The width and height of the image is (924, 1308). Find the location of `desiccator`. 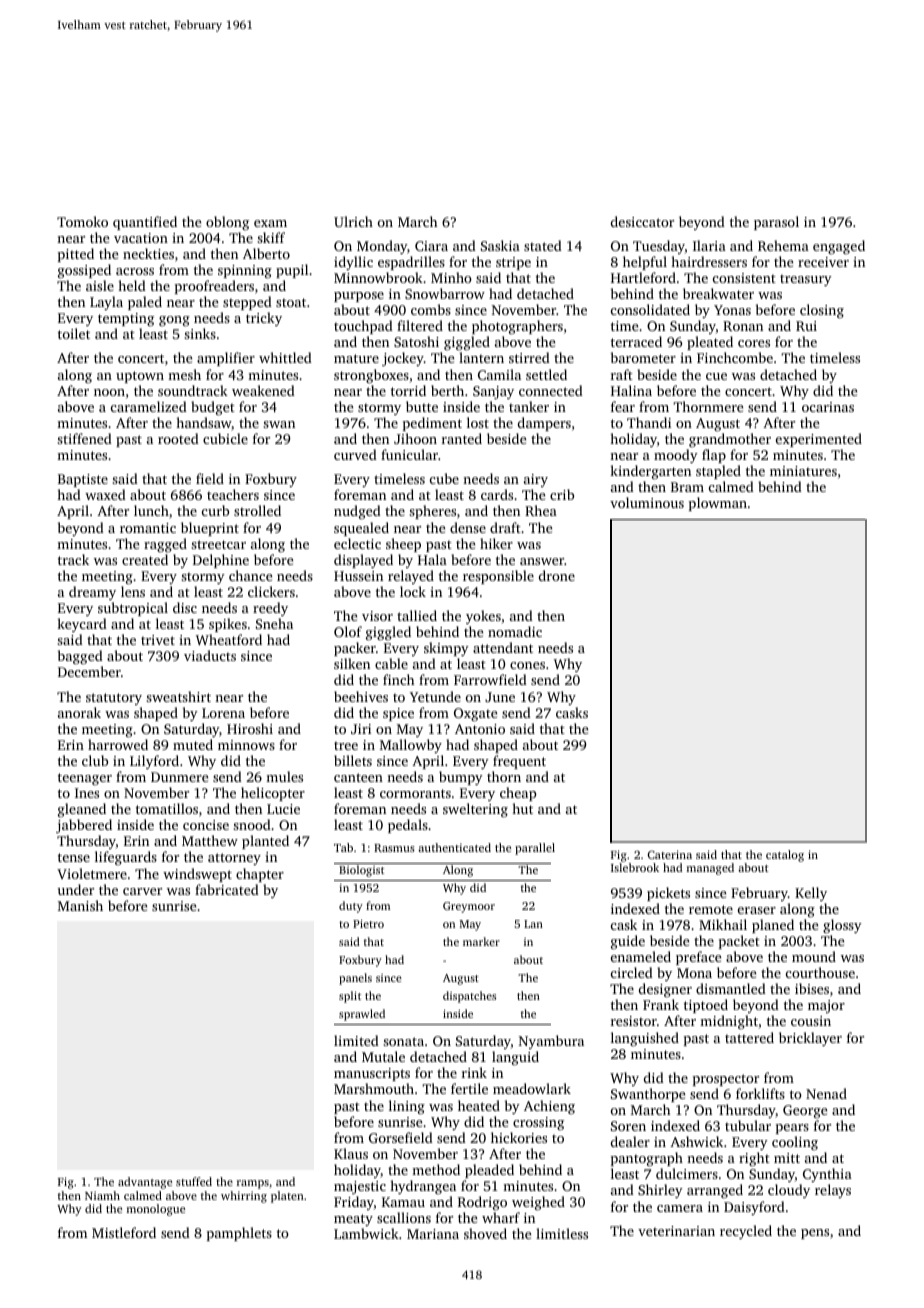

desiccator is located at coordinates (642, 221).
